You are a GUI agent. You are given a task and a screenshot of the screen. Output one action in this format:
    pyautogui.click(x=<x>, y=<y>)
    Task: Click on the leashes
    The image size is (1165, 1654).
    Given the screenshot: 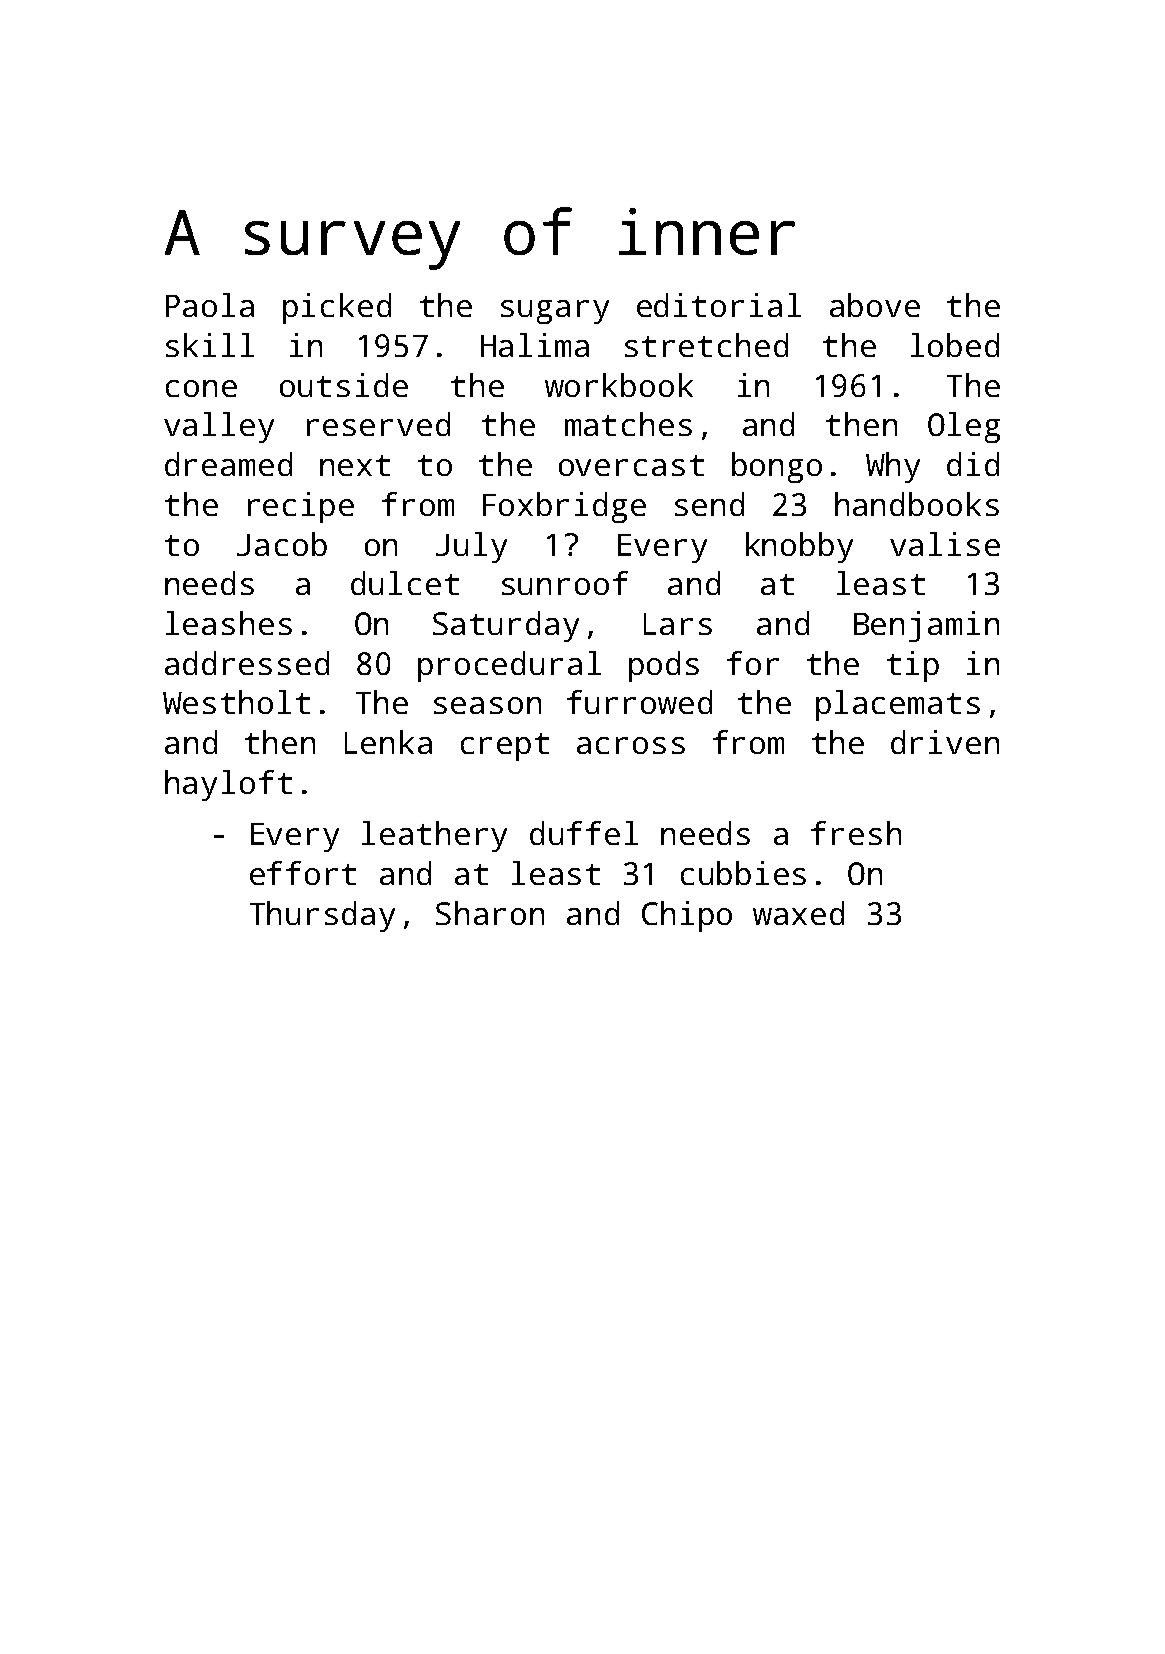 What is the action you would take?
    pyautogui.click(x=229, y=623)
